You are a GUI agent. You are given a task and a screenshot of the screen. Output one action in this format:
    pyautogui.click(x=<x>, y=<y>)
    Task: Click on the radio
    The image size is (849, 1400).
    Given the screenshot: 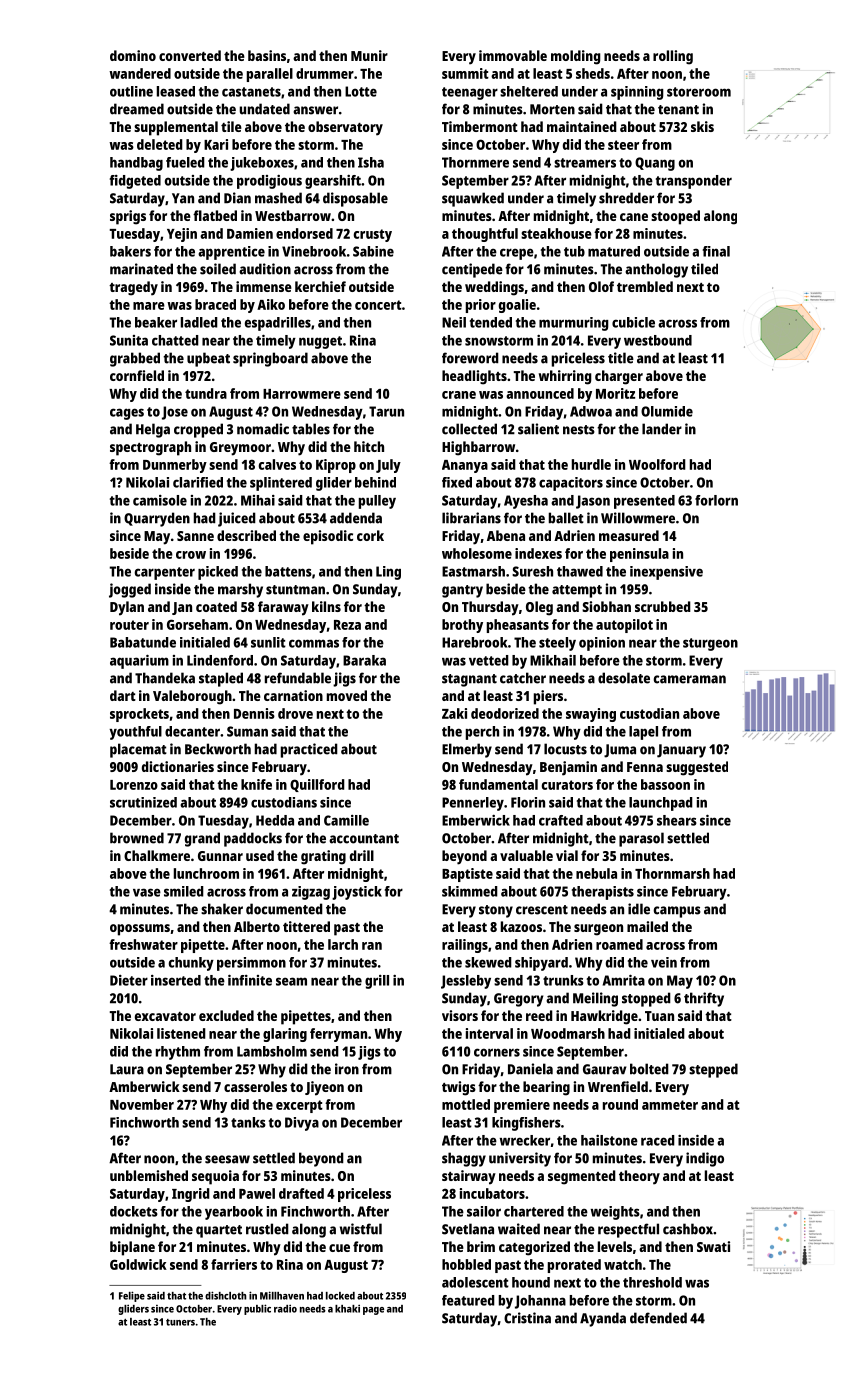 What is the action you would take?
    pyautogui.click(x=285, y=1308)
